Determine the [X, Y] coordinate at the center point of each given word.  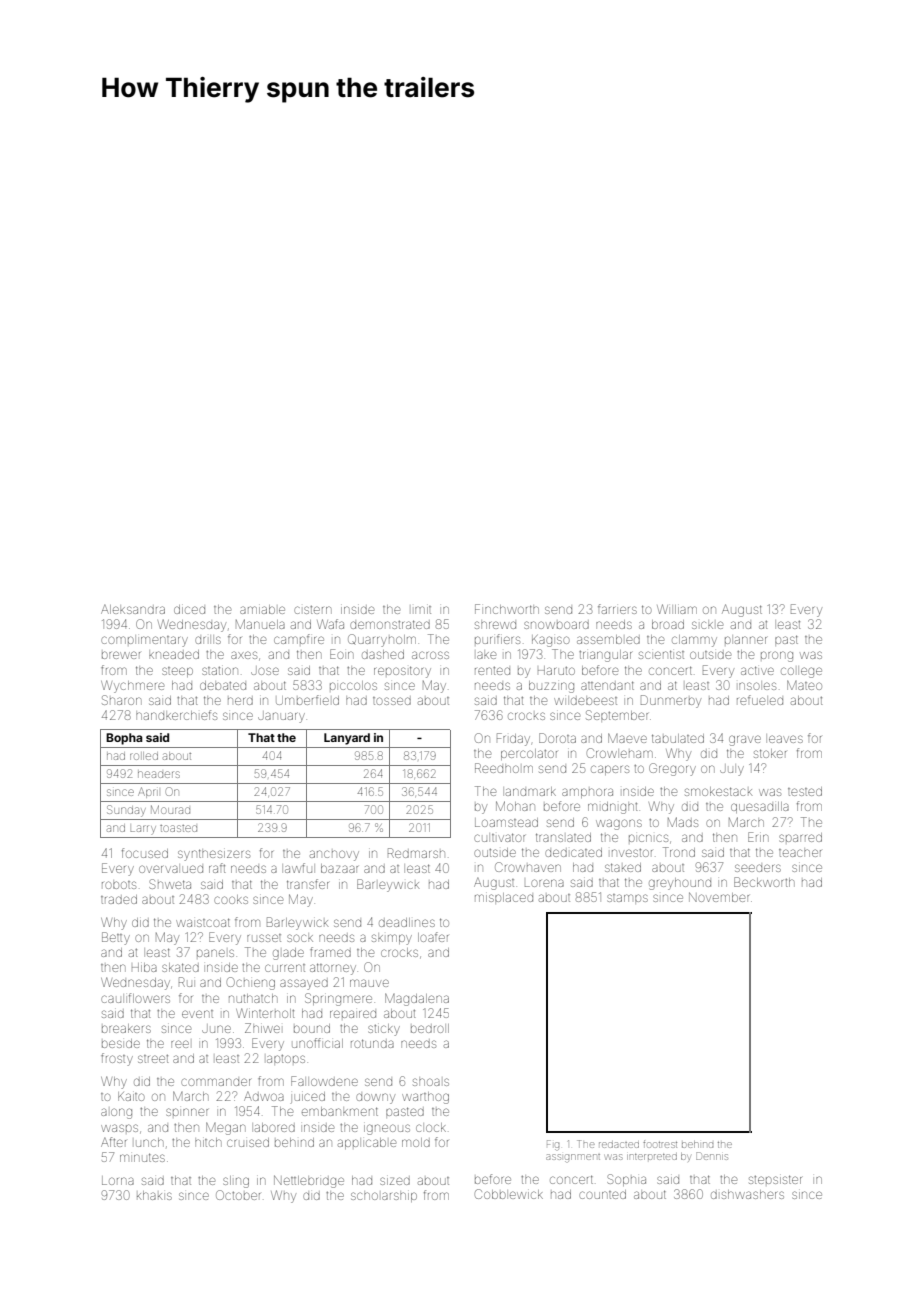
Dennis [712, 1156]
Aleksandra [133, 609]
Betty [116, 938]
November [719, 897]
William [677, 609]
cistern [312, 610]
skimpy [392, 939]
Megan [225, 1128]
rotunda [372, 1043]
